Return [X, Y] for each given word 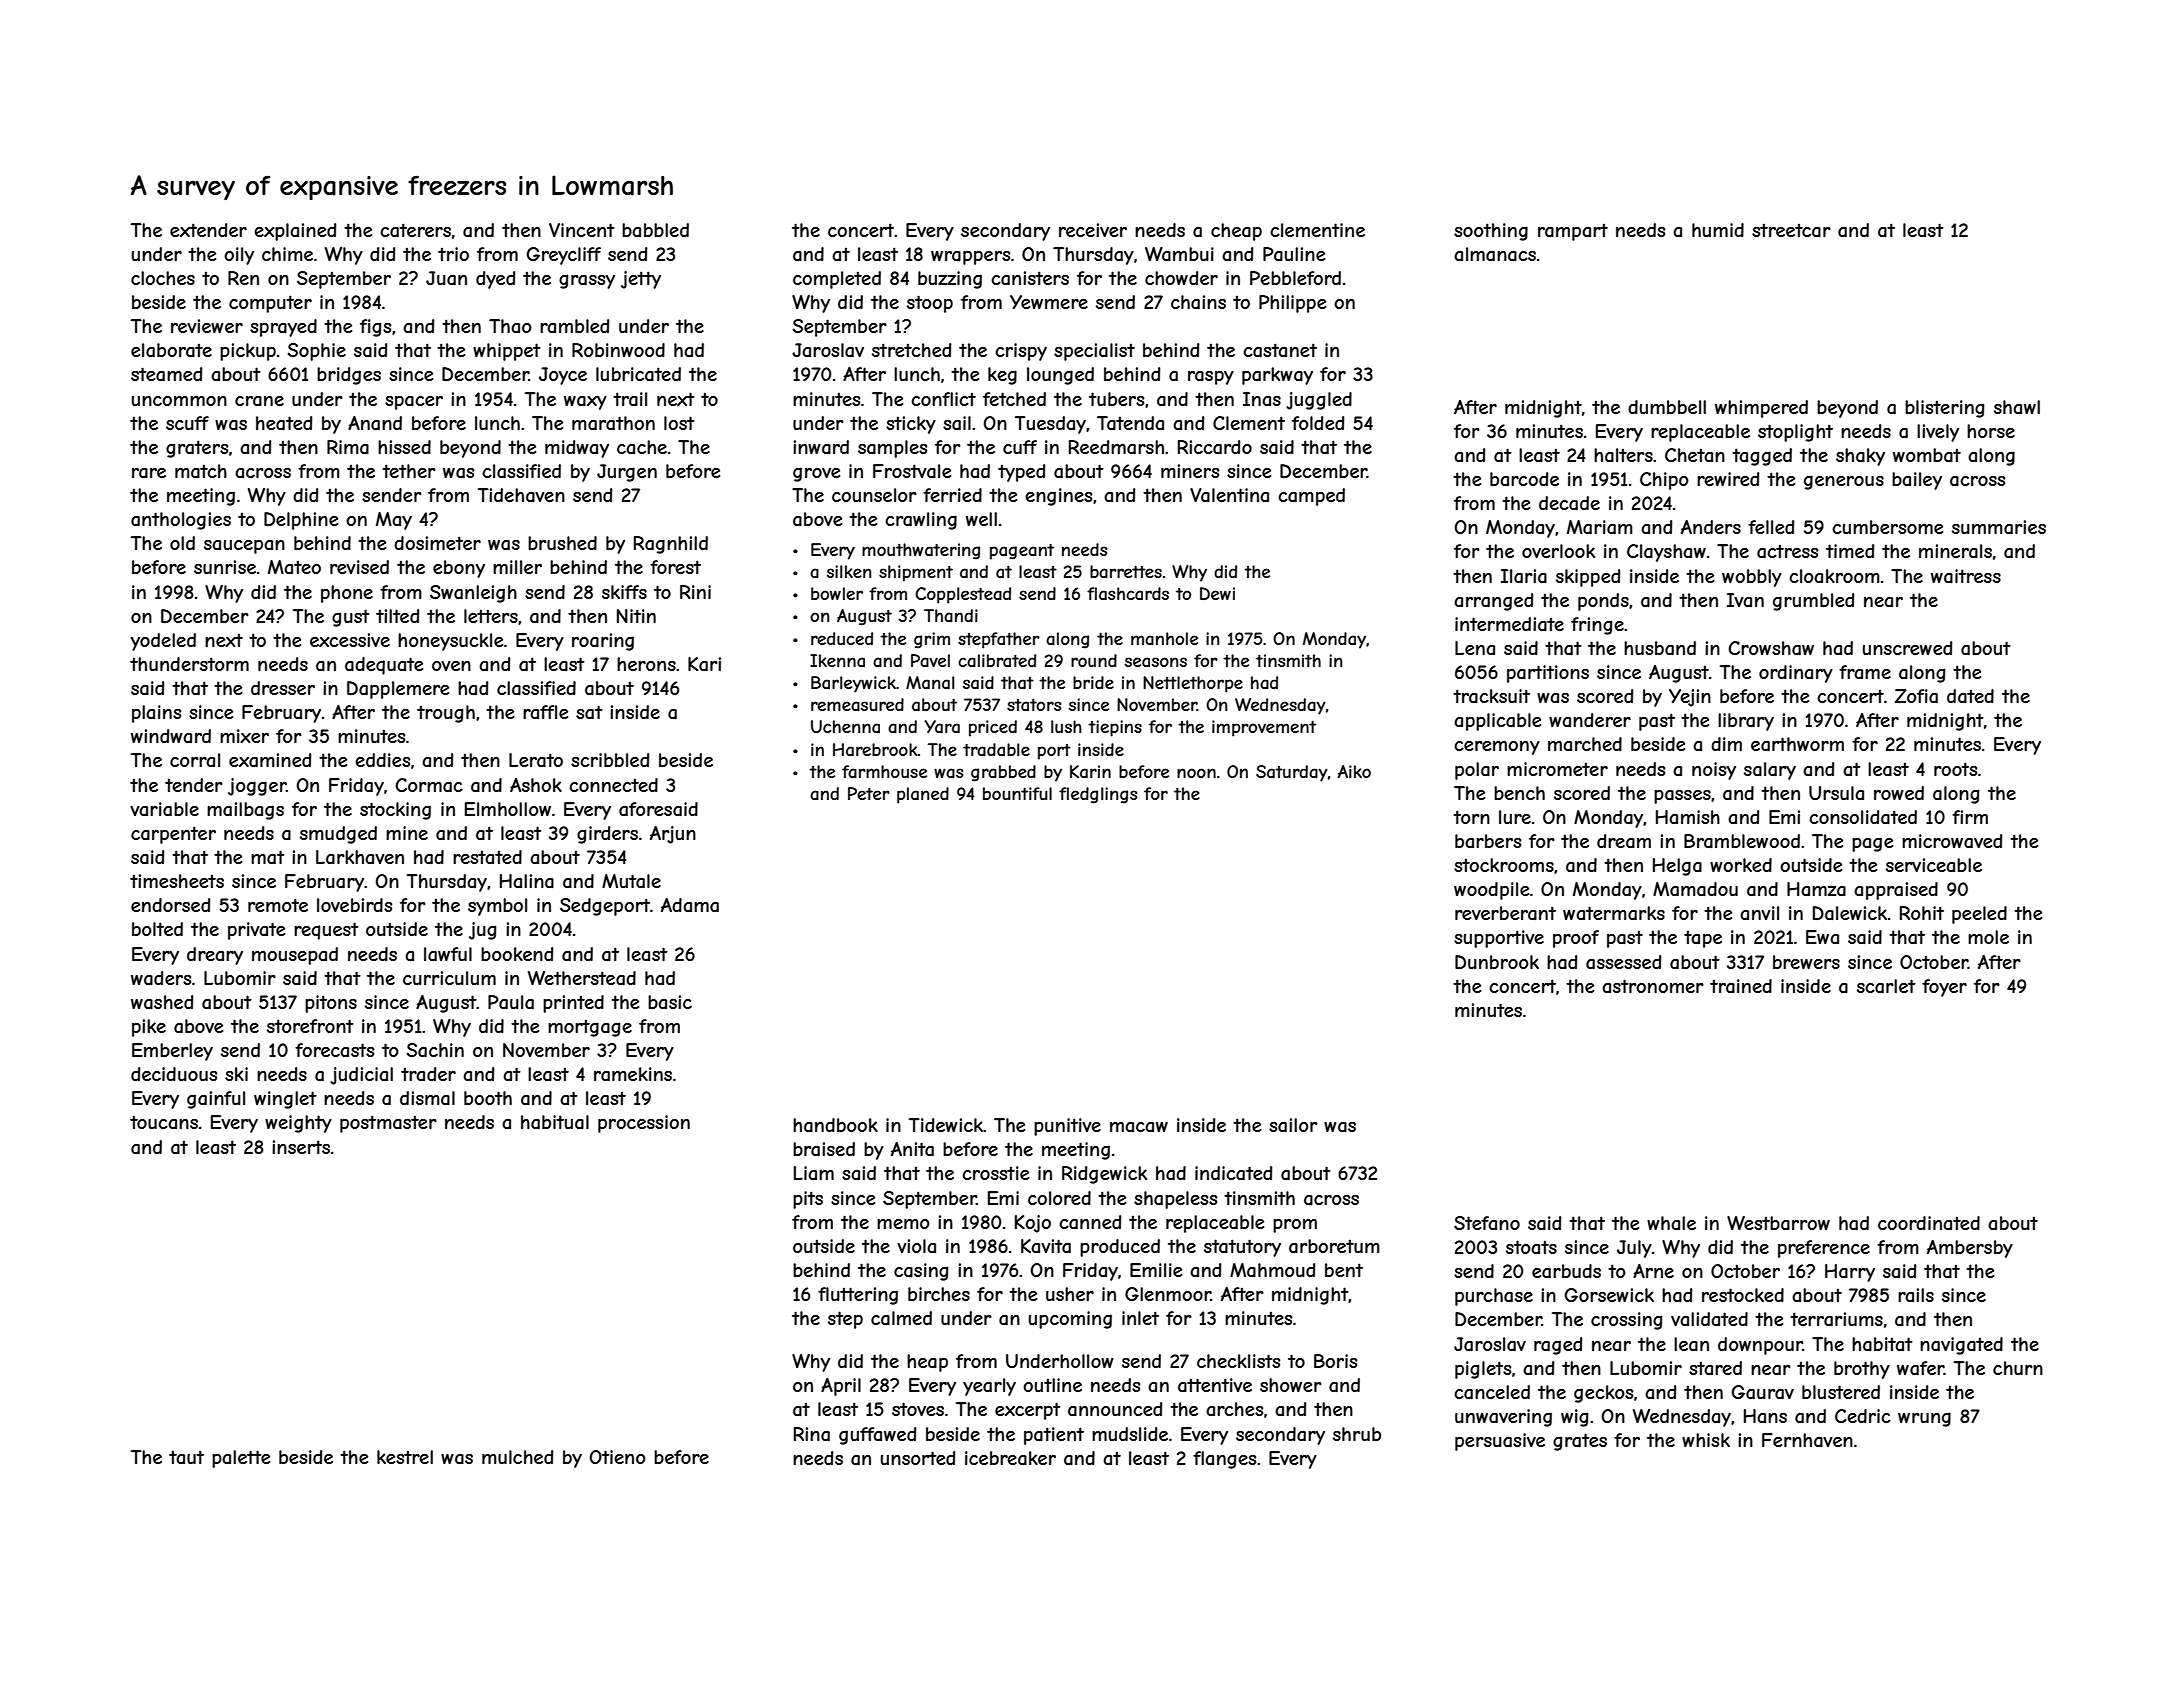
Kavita [1046, 1246]
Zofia [1916, 696]
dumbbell [1667, 407]
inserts [301, 1147]
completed [837, 280]
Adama [690, 905]
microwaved [1952, 841]
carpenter [173, 835]
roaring [603, 642]
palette [241, 1459]
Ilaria [1524, 576]
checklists [1238, 1361]
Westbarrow [1778, 1223]
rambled [574, 326]
